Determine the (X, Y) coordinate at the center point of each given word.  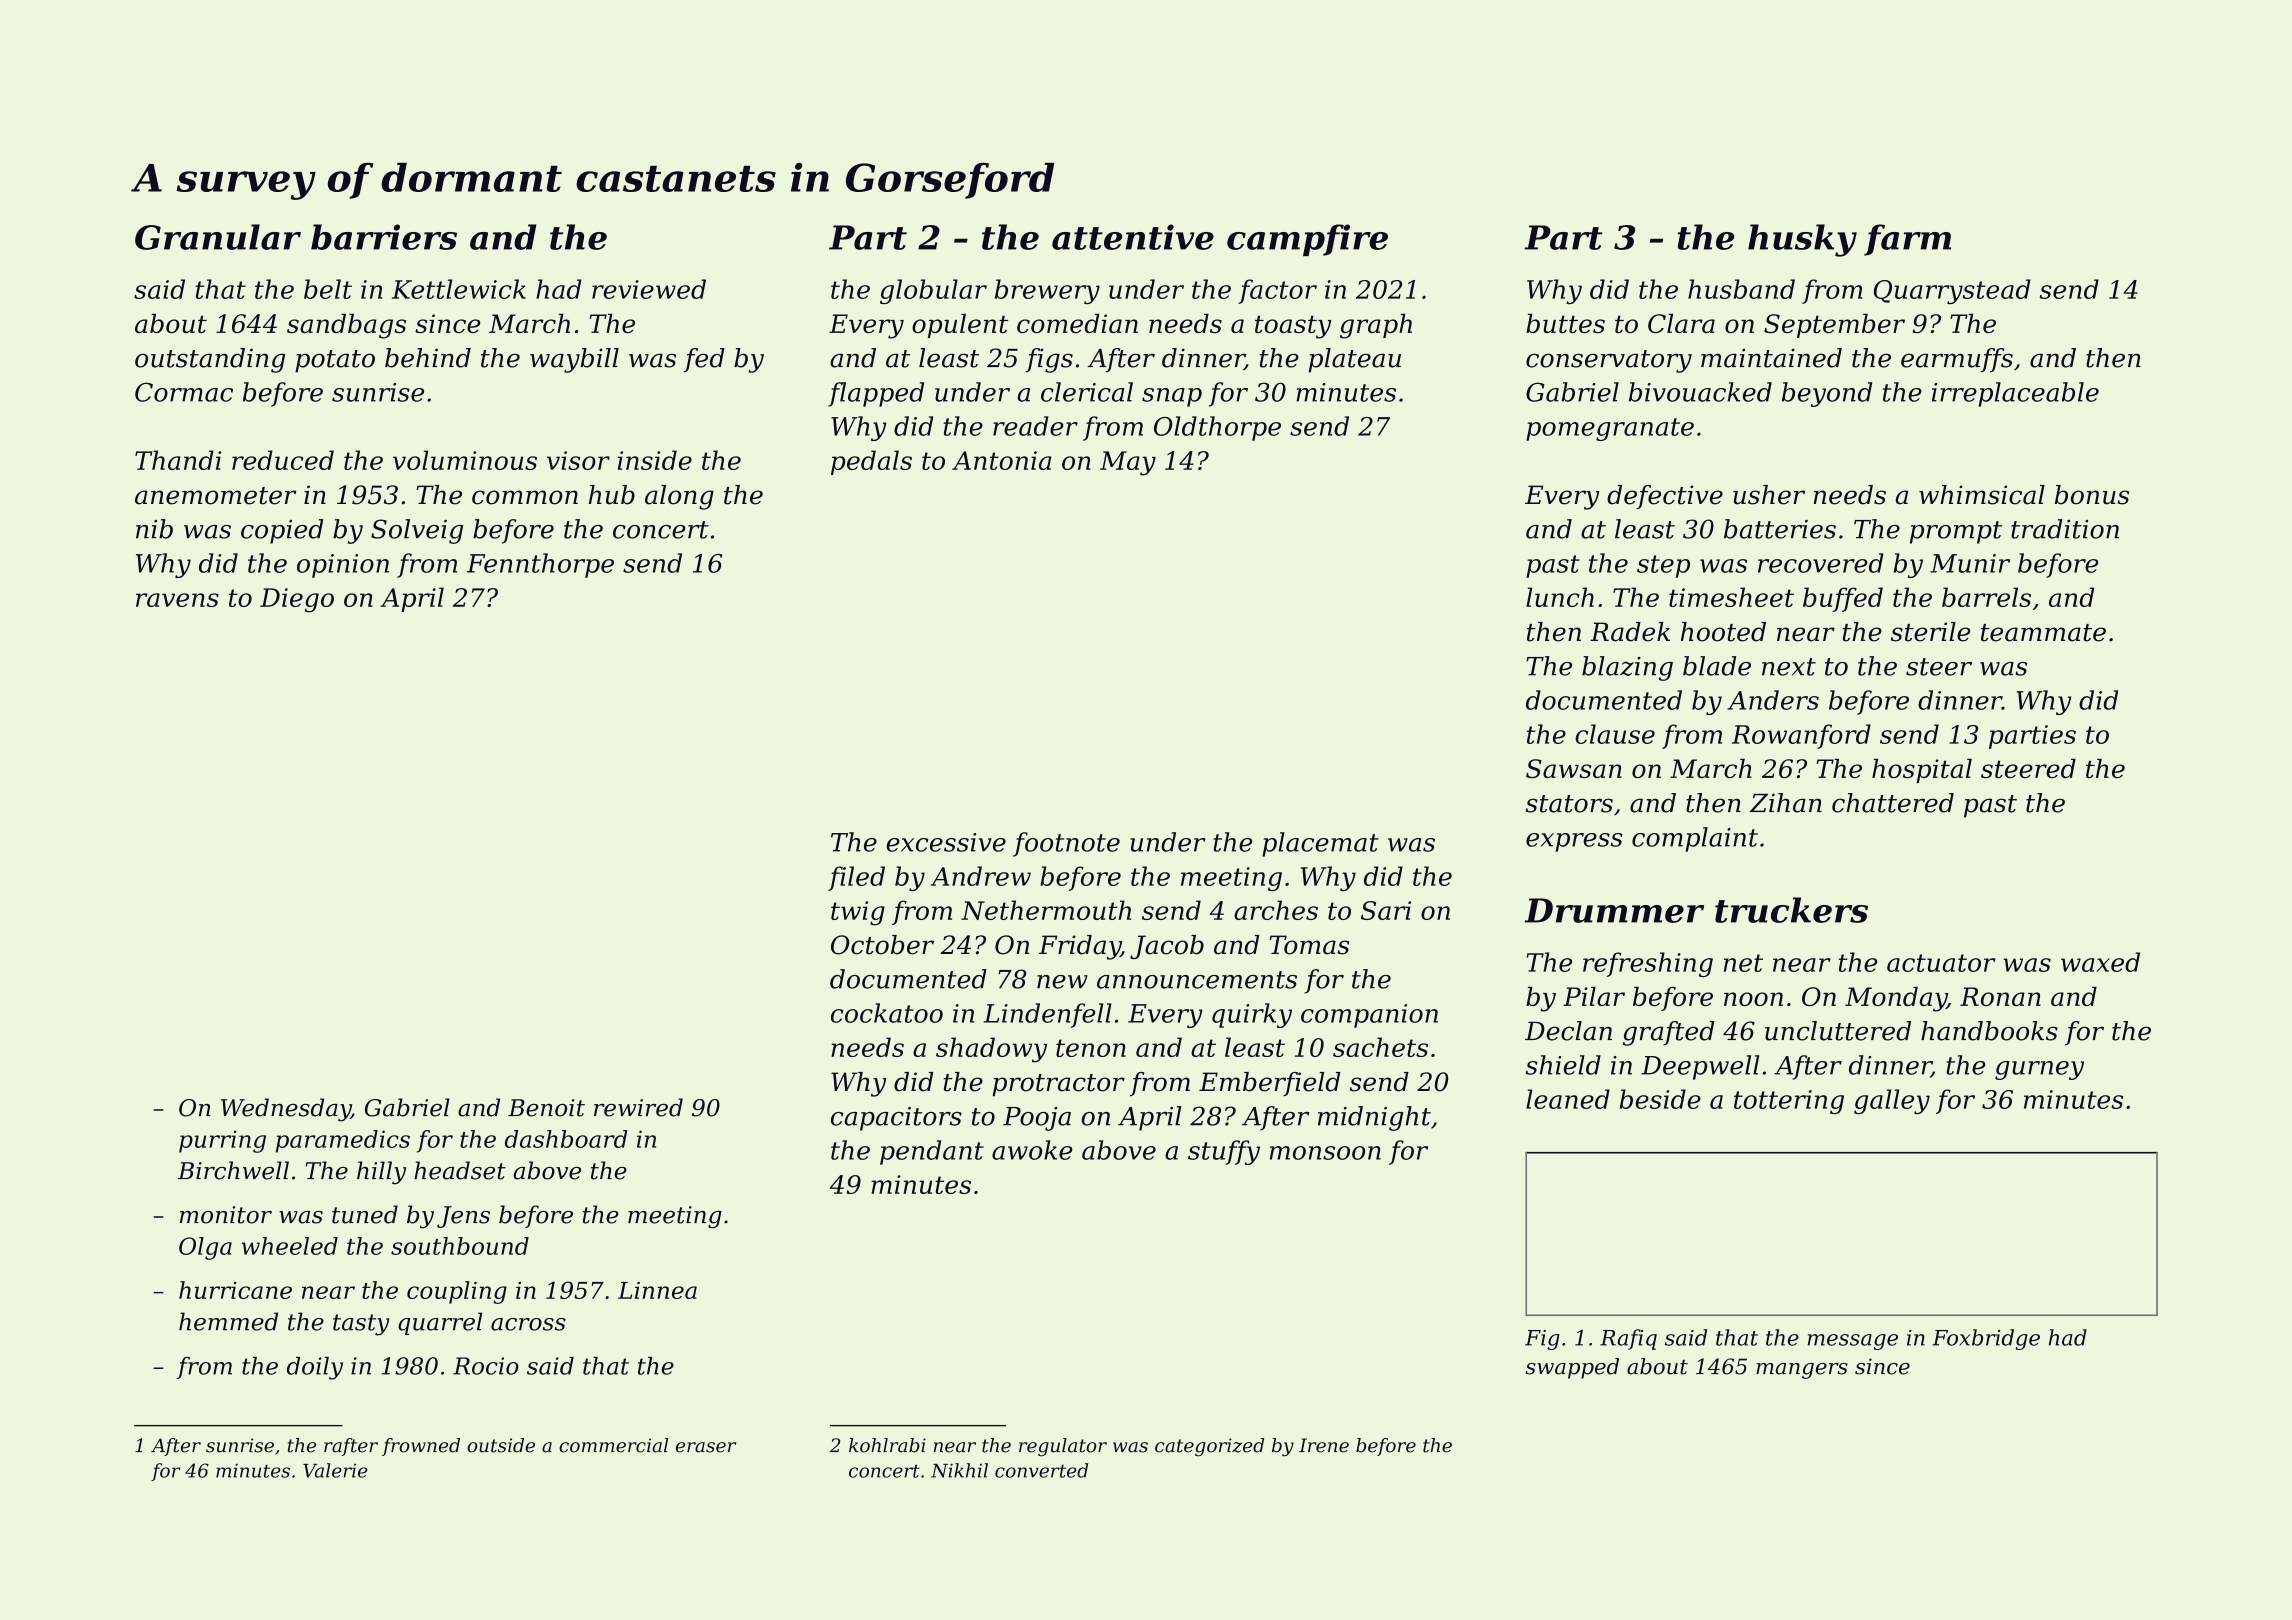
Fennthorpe (540, 565)
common (525, 497)
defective (1665, 497)
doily (315, 1368)
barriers (384, 237)
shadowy (991, 1050)
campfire (1307, 240)
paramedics (343, 1141)
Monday (1896, 999)
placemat (1320, 844)
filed (856, 878)
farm (1907, 240)
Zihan (1786, 803)
